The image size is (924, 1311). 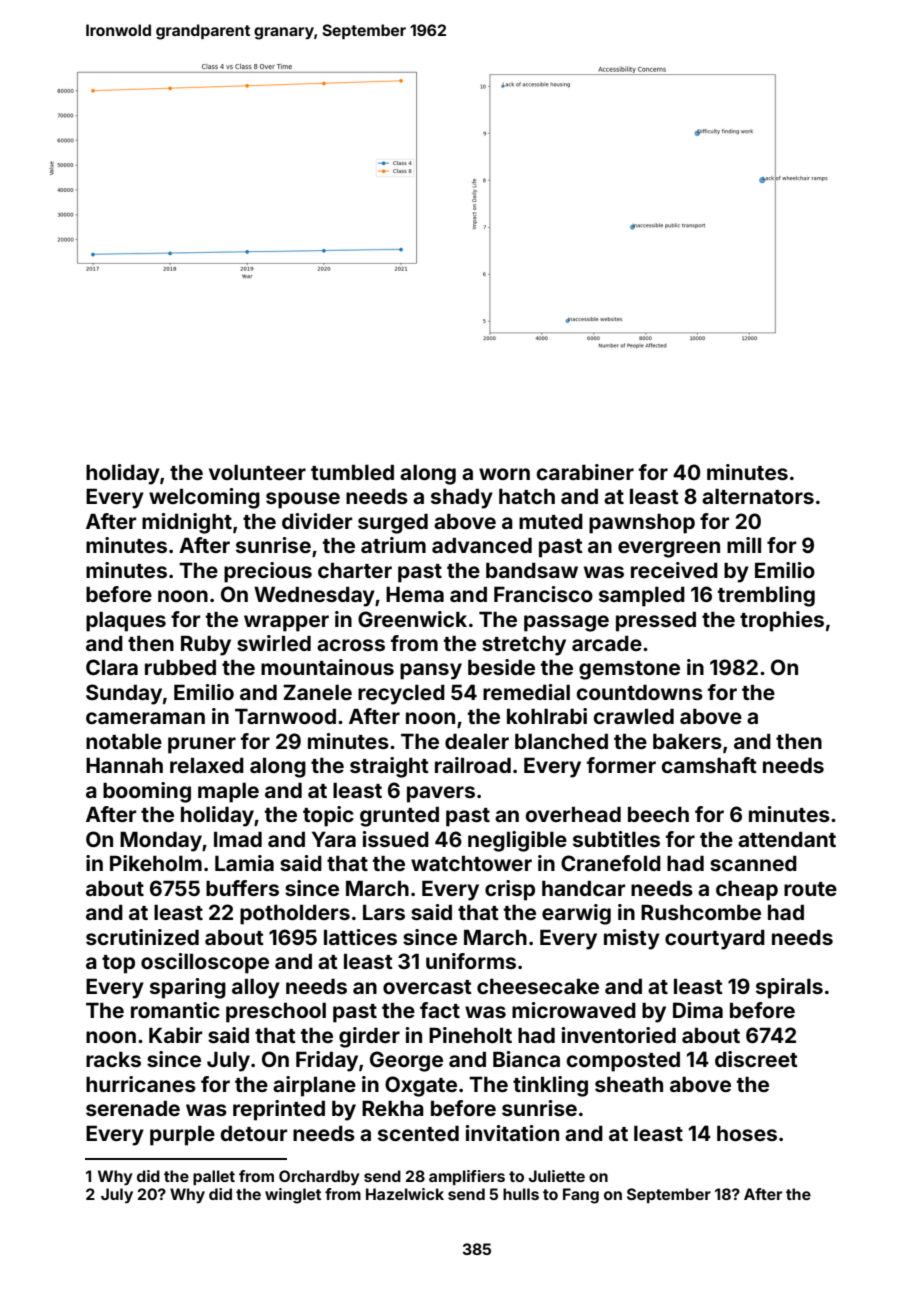 I want to click on pallet, so click(x=214, y=1177).
